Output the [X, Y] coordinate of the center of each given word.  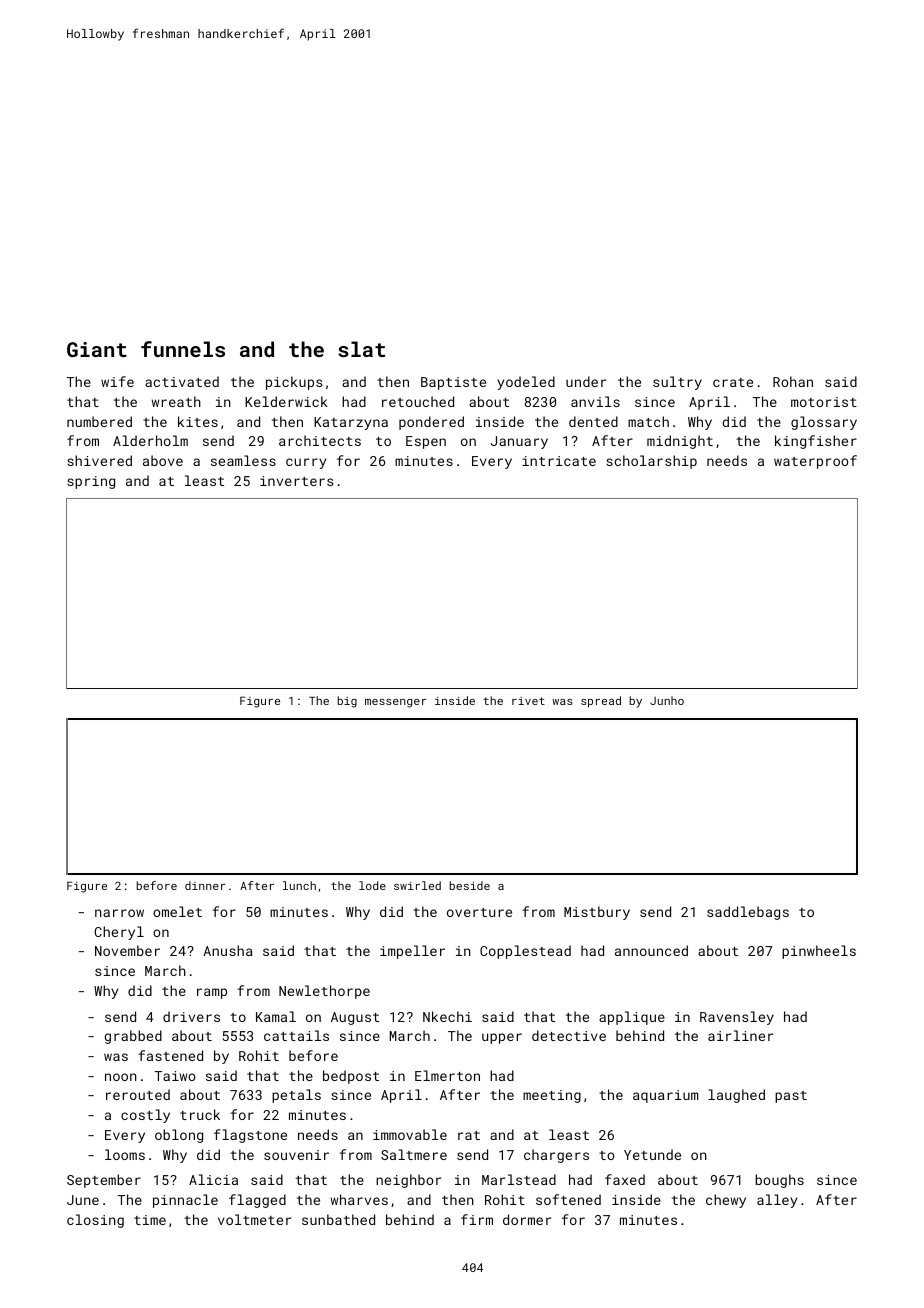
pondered [431, 423]
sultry [677, 383]
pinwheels [819, 952]
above [163, 460]
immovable [410, 1134]
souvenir [296, 1155]
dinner [205, 885]
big [347, 702]
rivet [528, 701]
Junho [667, 700]
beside [470, 885]
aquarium [666, 1096]
